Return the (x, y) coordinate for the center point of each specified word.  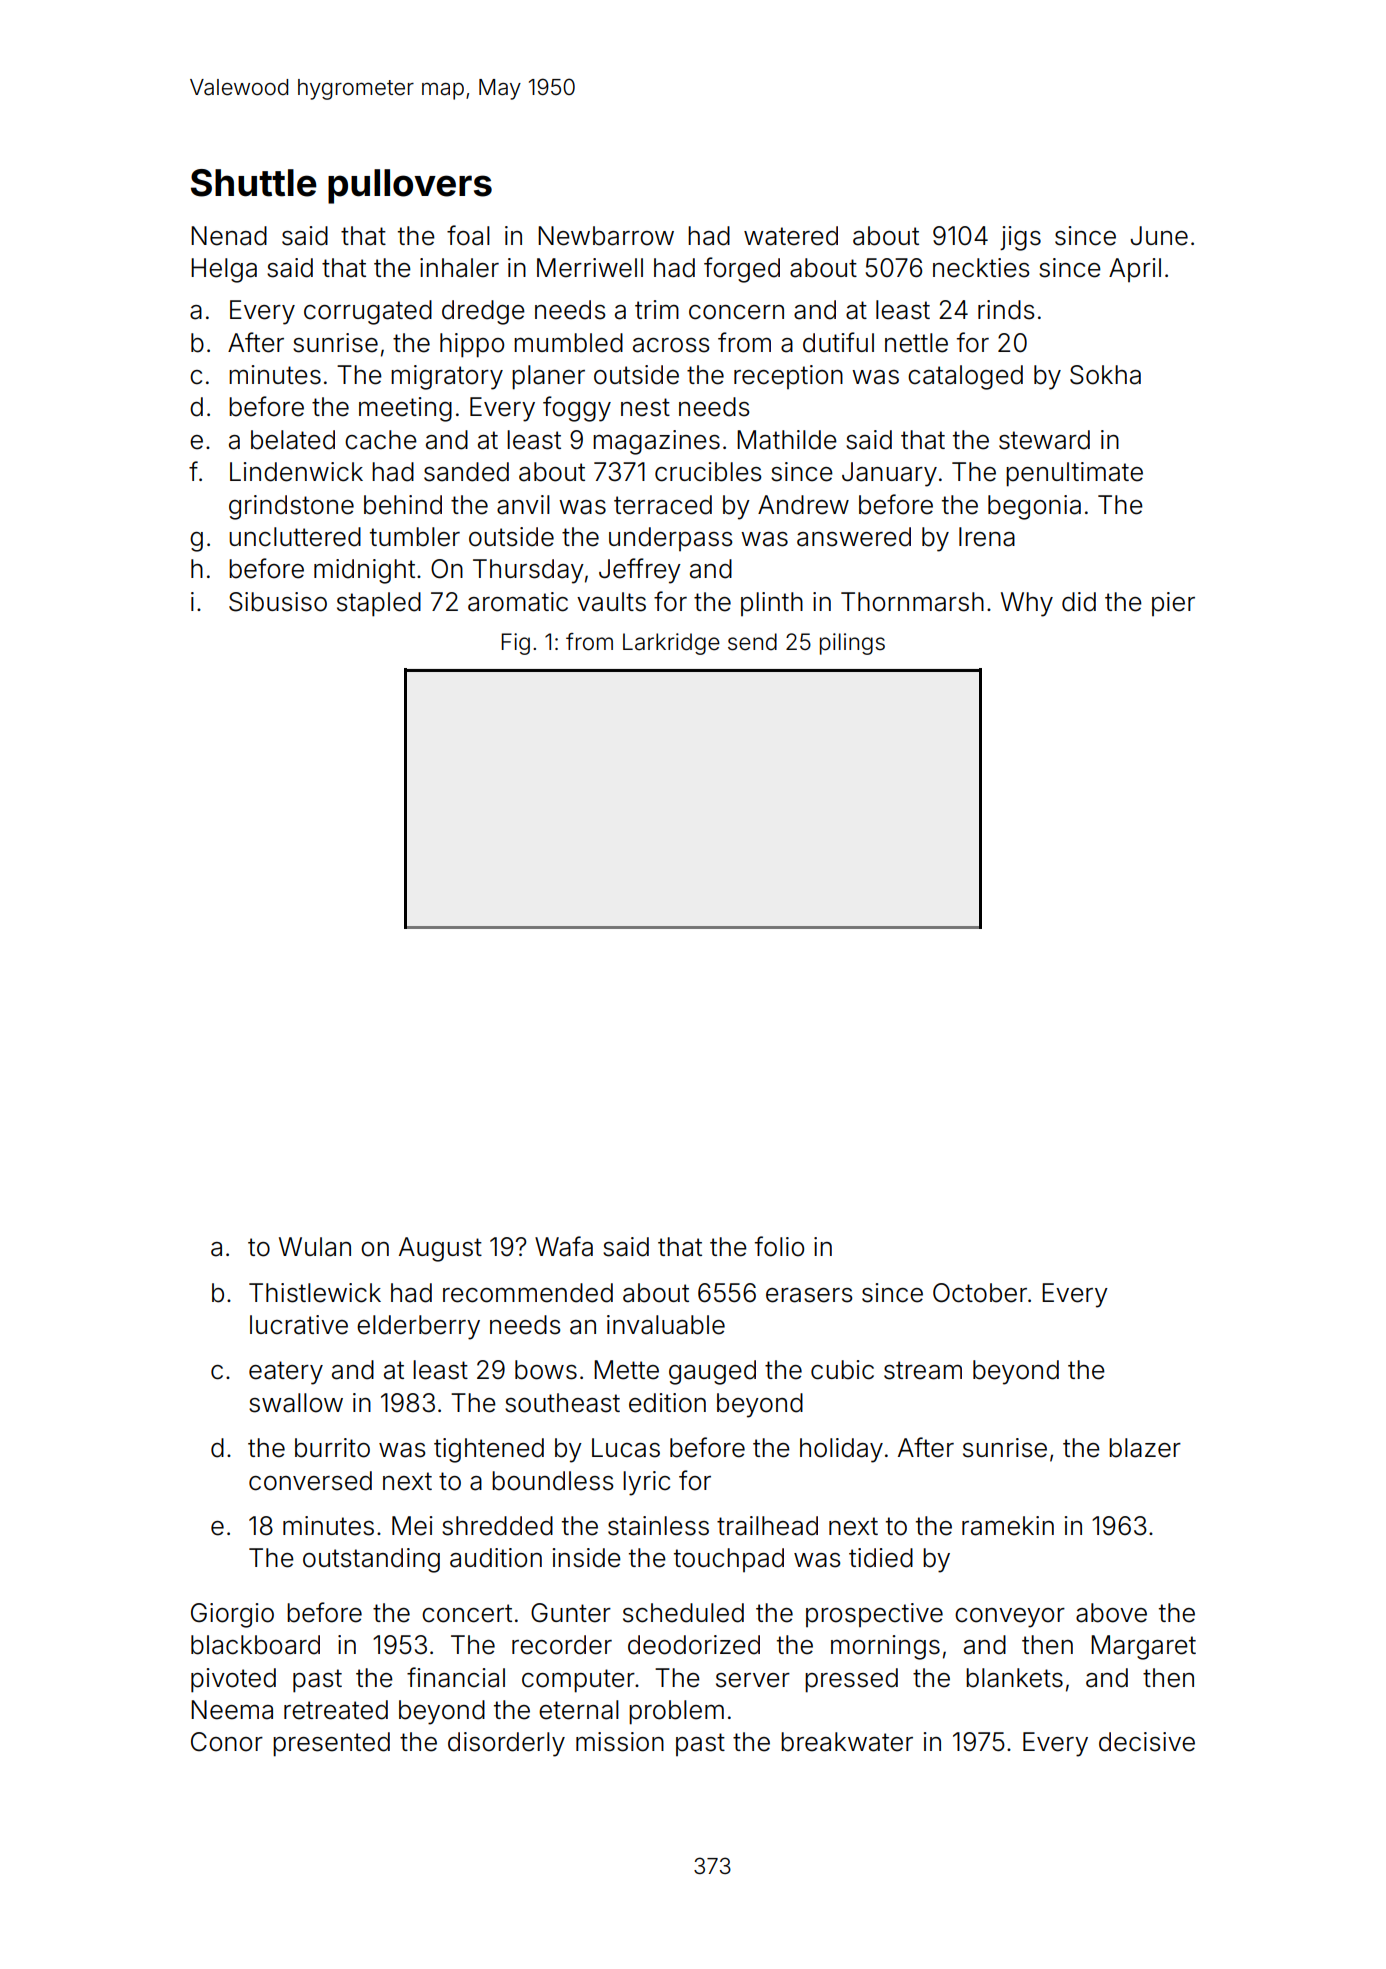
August (440, 1249)
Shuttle (254, 183)
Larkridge (671, 644)
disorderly (506, 1744)
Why (1027, 604)
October (980, 1293)
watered (791, 236)
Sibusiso (278, 602)
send (752, 642)
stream (923, 1370)
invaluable (666, 1325)
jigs (1020, 238)
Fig (515, 644)
